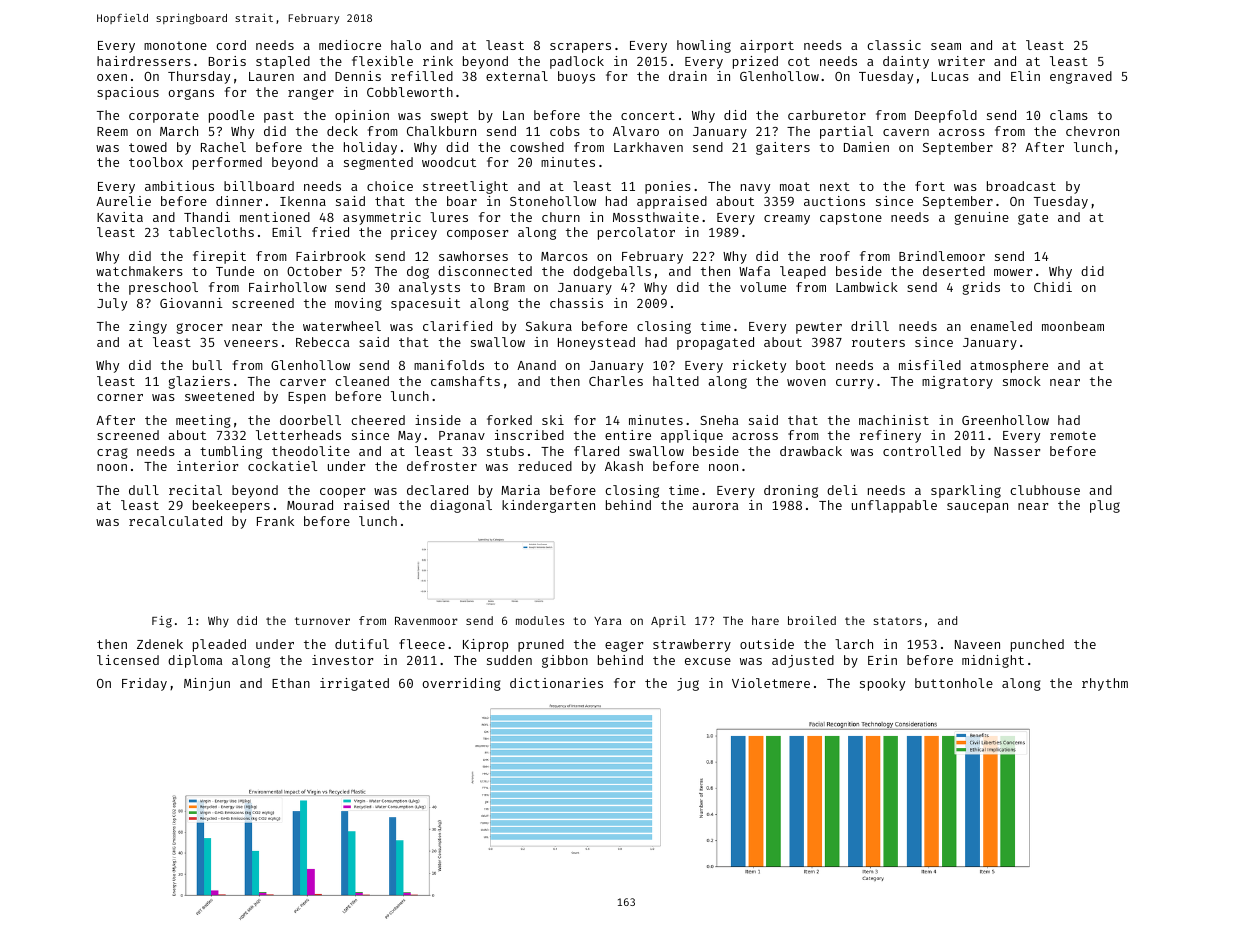 Image resolution: width=1233 pixels, height=952 pixels. What do you see at coordinates (882, 684) in the screenshot?
I see `spooky` at bounding box center [882, 684].
